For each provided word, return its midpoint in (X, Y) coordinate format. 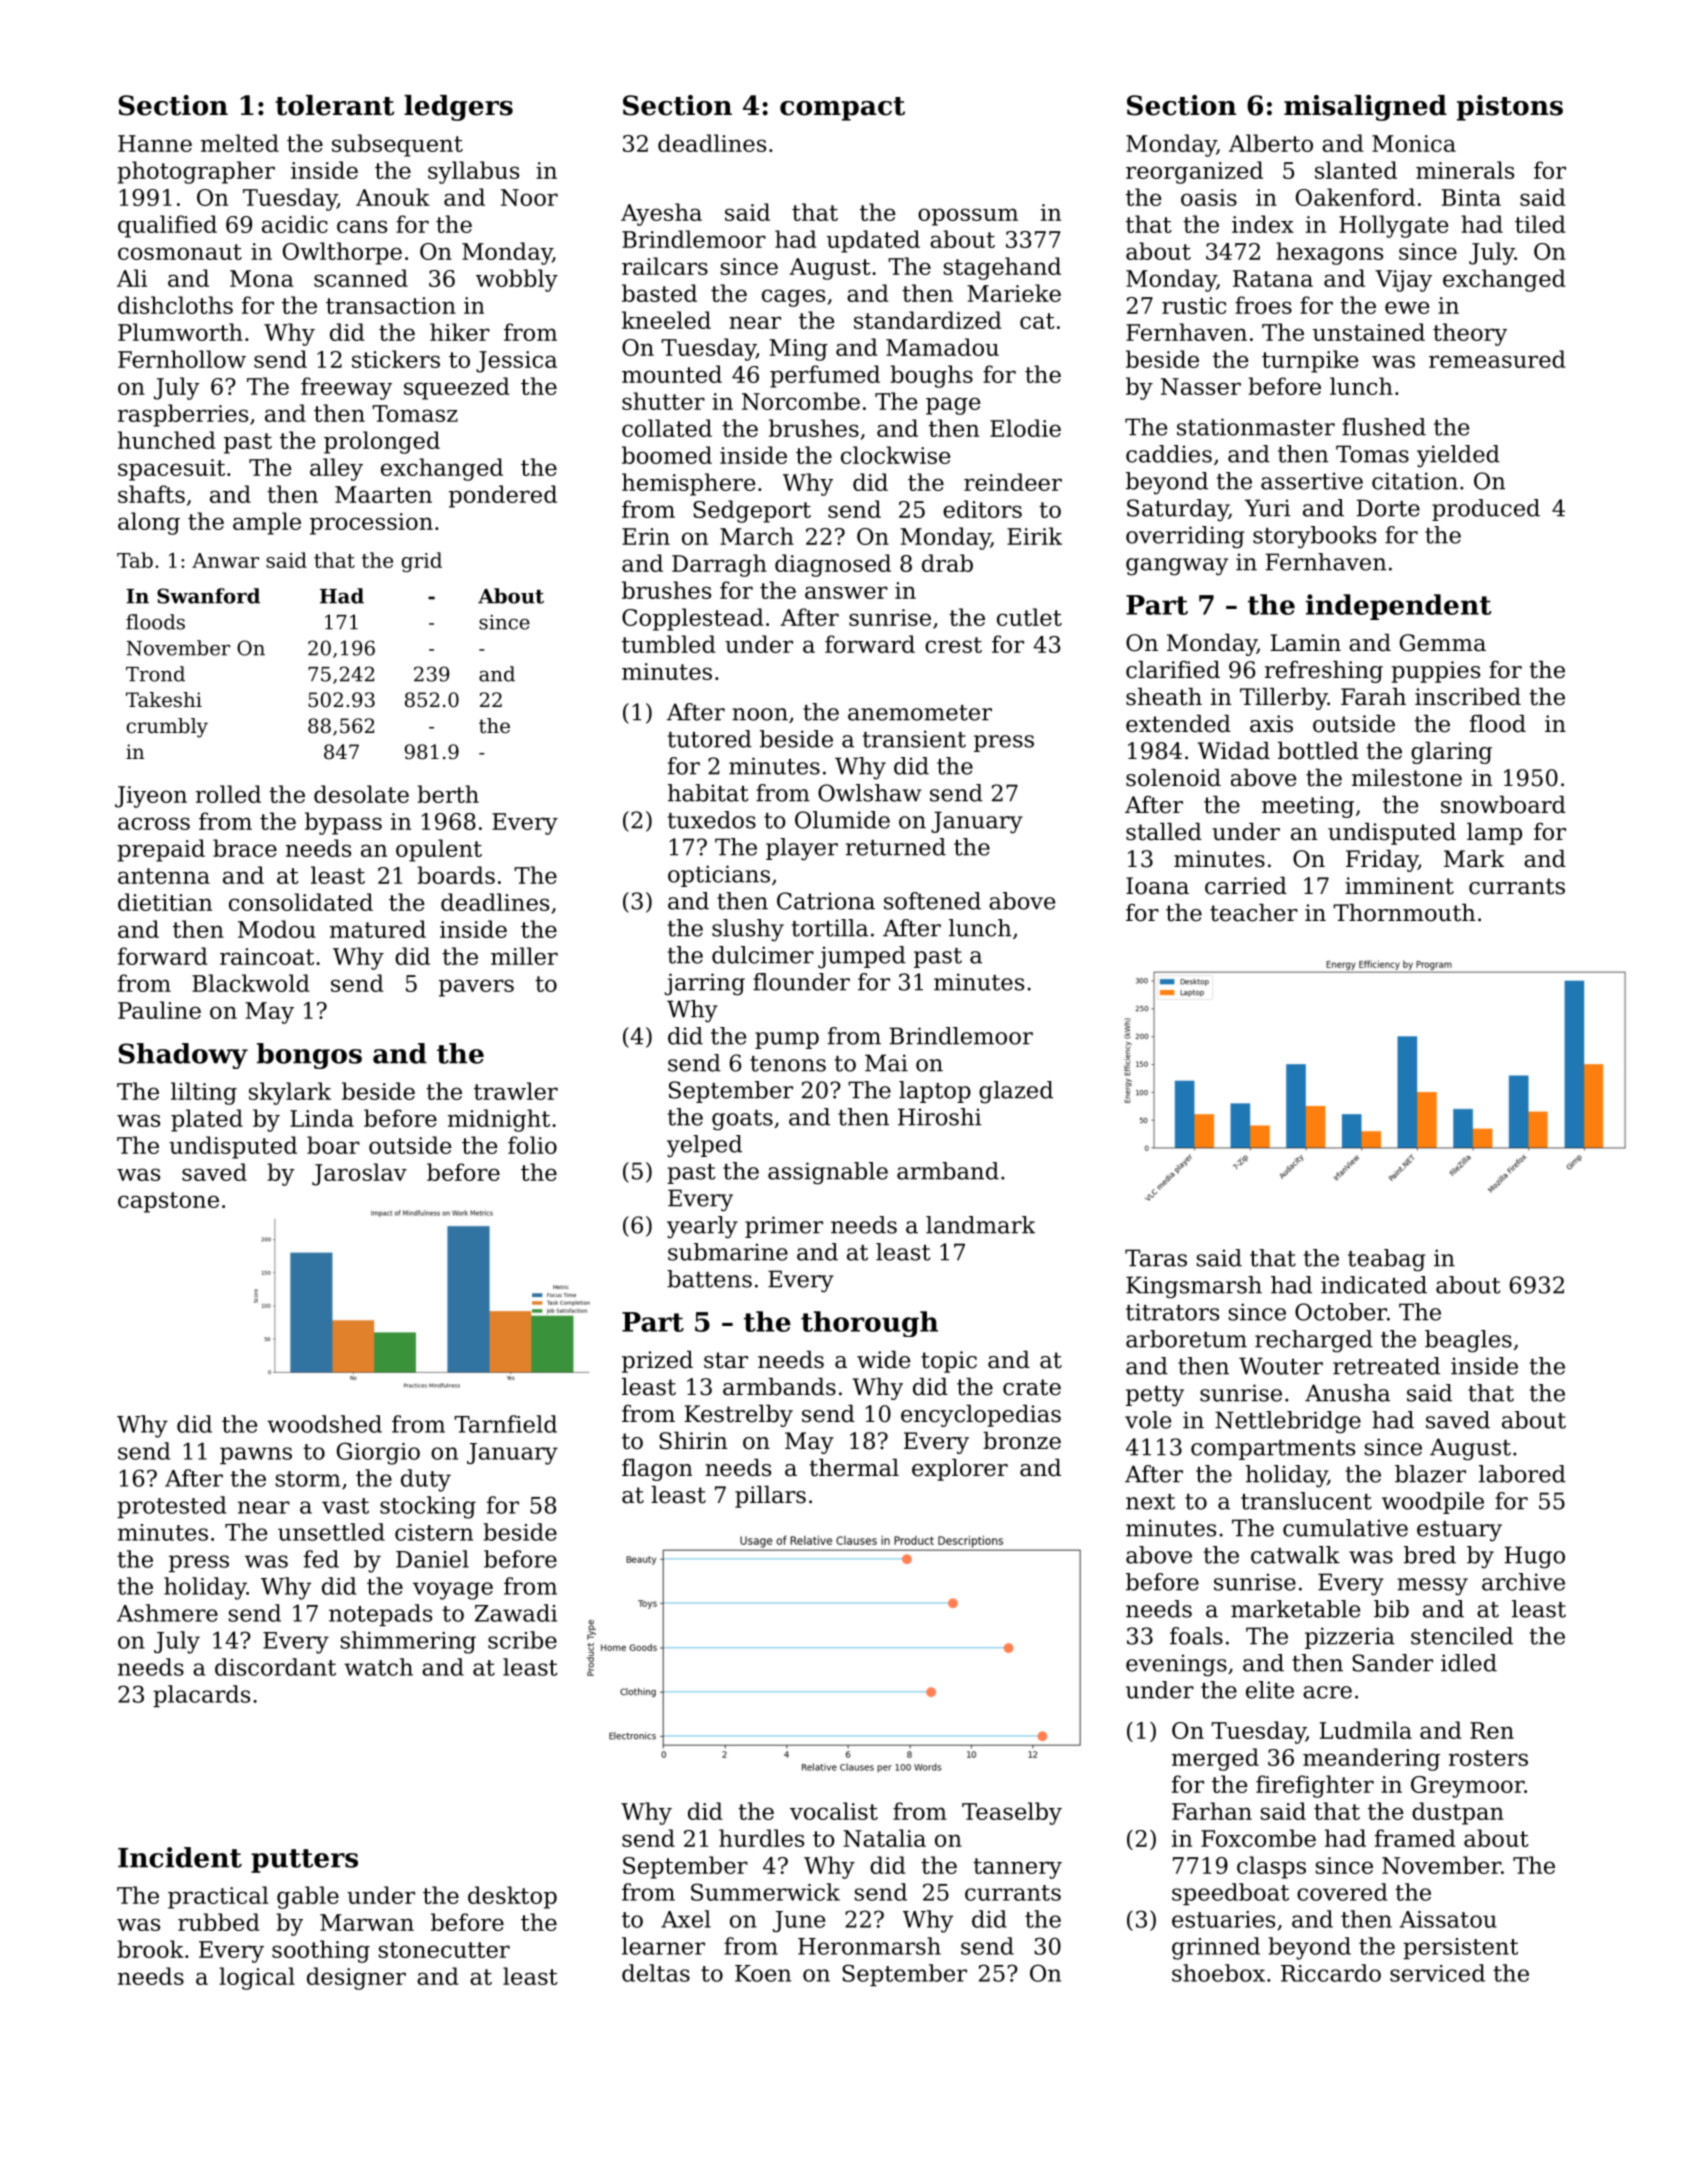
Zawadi (516, 1613)
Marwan (367, 1922)
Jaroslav (359, 1174)
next (1150, 1502)
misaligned (1365, 108)
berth (448, 794)
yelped (704, 1146)
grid (422, 562)
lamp (1494, 834)
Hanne (155, 143)
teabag (1386, 1260)
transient (914, 739)
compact (842, 109)
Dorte (1388, 508)
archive (1523, 1582)
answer (846, 592)
